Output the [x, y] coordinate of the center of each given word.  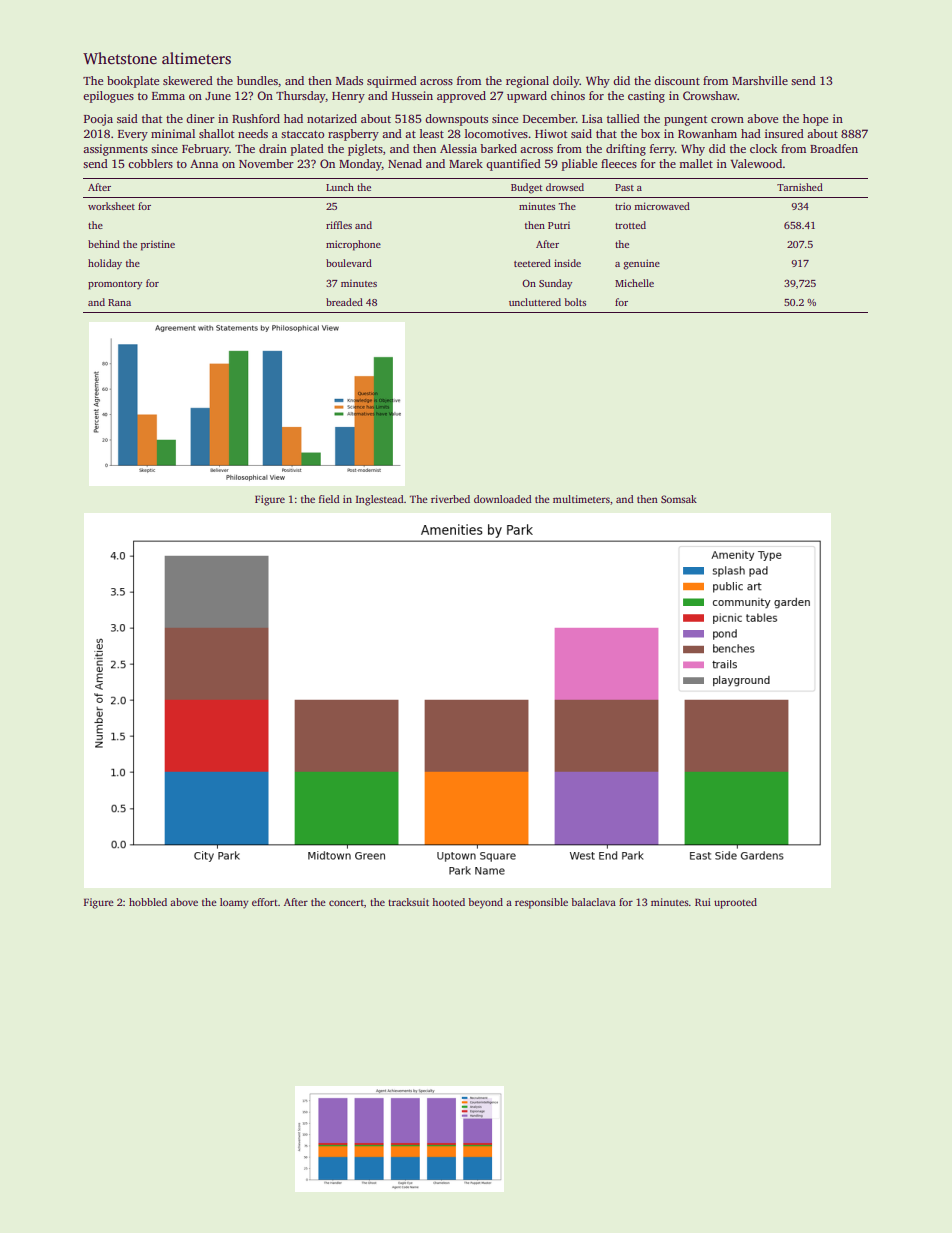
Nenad [405, 163]
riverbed [450, 499]
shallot [216, 133]
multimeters [581, 499]
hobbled [148, 902]
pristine [158, 245]
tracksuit [408, 902]
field [329, 499]
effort [265, 902]
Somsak [679, 499]
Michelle [634, 283]
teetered [532, 263]
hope [815, 120]
